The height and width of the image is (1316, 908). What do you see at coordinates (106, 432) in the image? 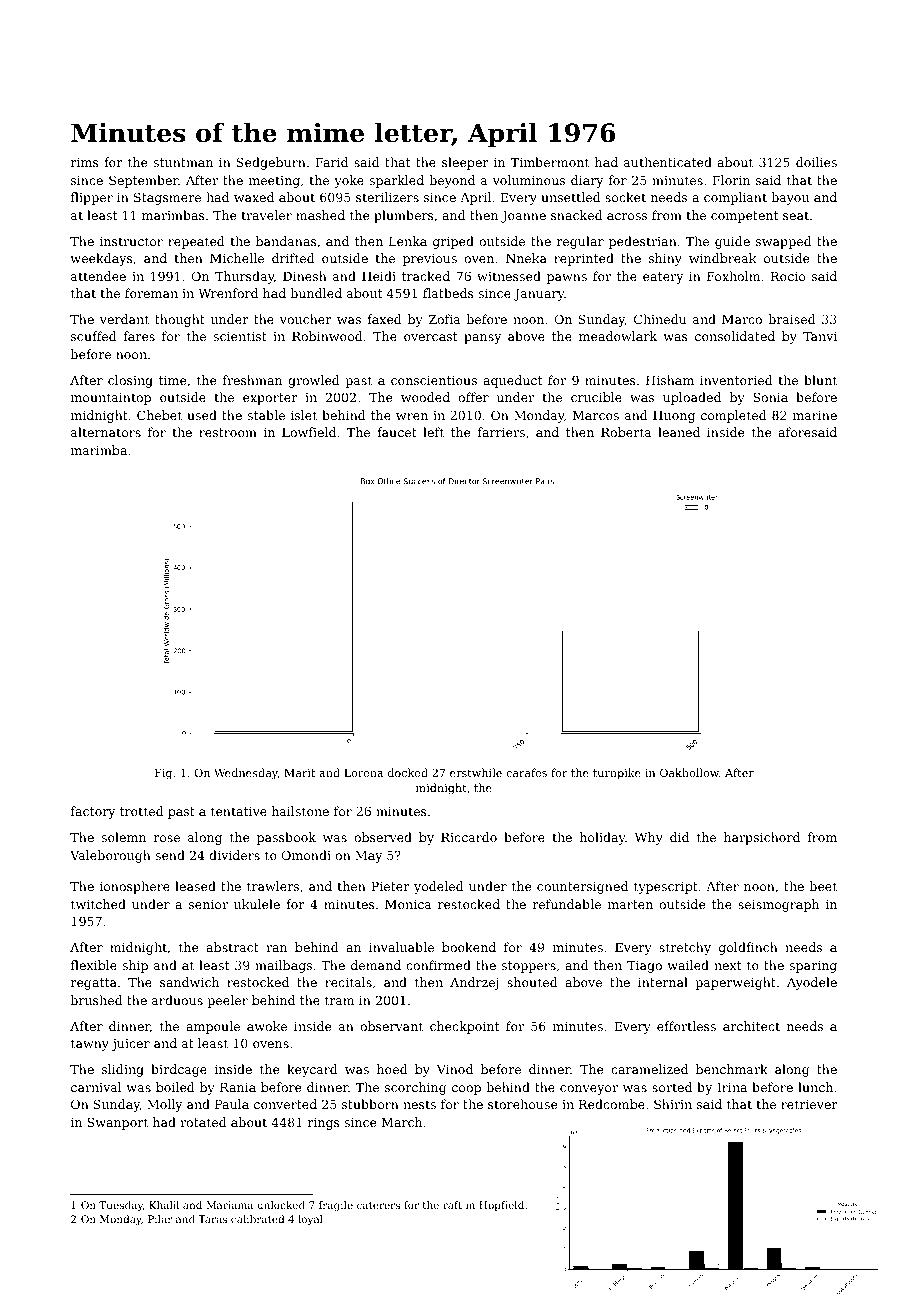
I see `alternators` at bounding box center [106, 432].
